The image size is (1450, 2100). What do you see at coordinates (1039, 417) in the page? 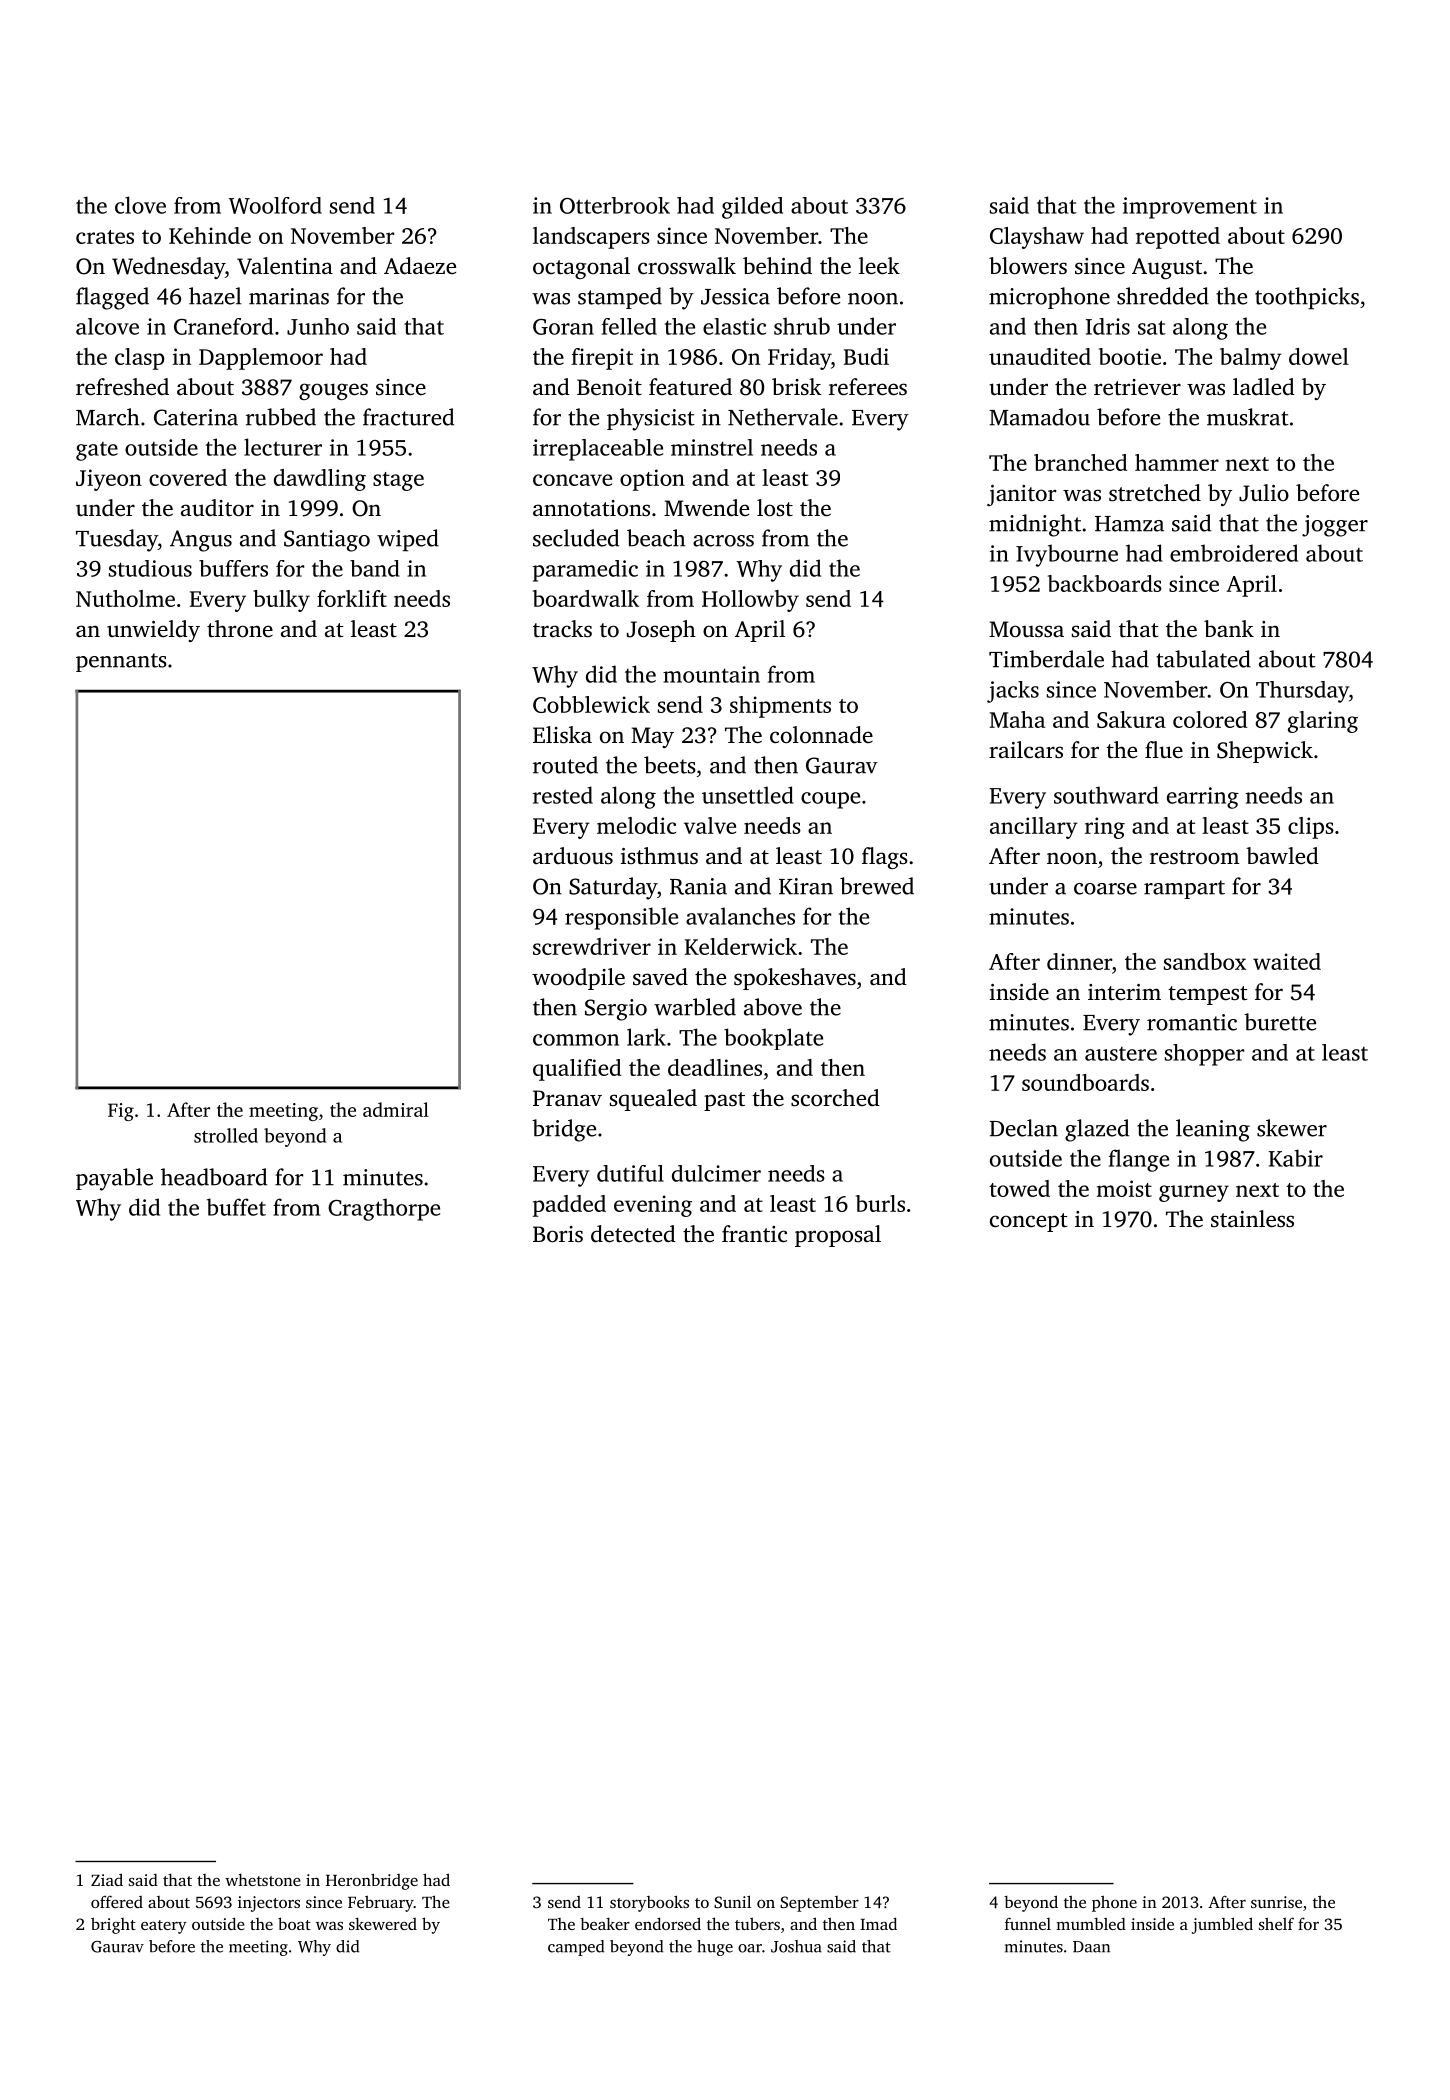
I see `Mamadou` at bounding box center [1039, 417].
